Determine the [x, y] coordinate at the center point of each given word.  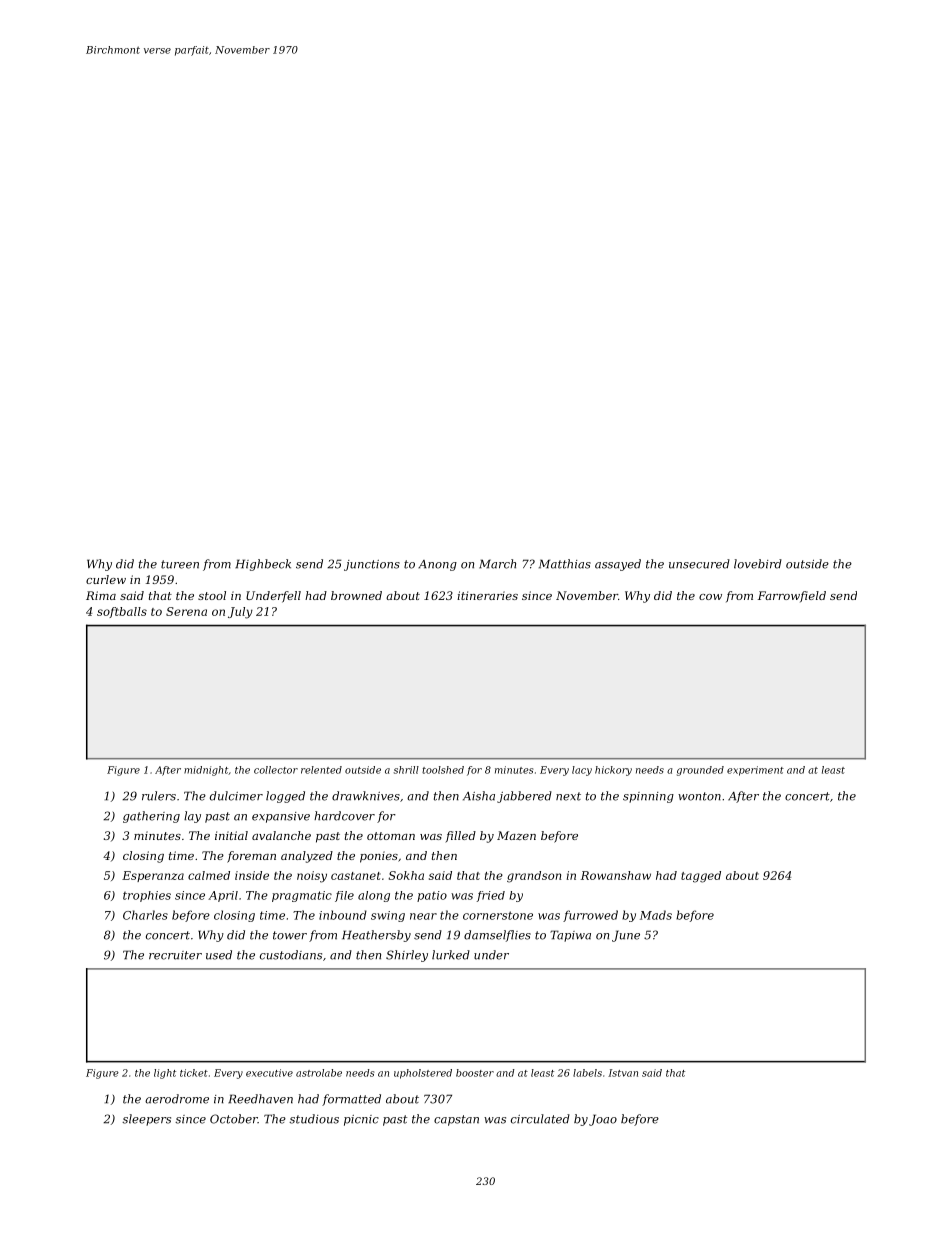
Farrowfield [792, 596]
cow [710, 597]
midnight [206, 771]
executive [269, 1073]
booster [475, 1073]
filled [460, 837]
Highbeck [263, 565]
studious [314, 1119]
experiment [755, 771]
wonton [699, 796]
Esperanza [153, 876]
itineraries [487, 595]
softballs [122, 612]
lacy [582, 771]
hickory [613, 771]
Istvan [623, 1073]
